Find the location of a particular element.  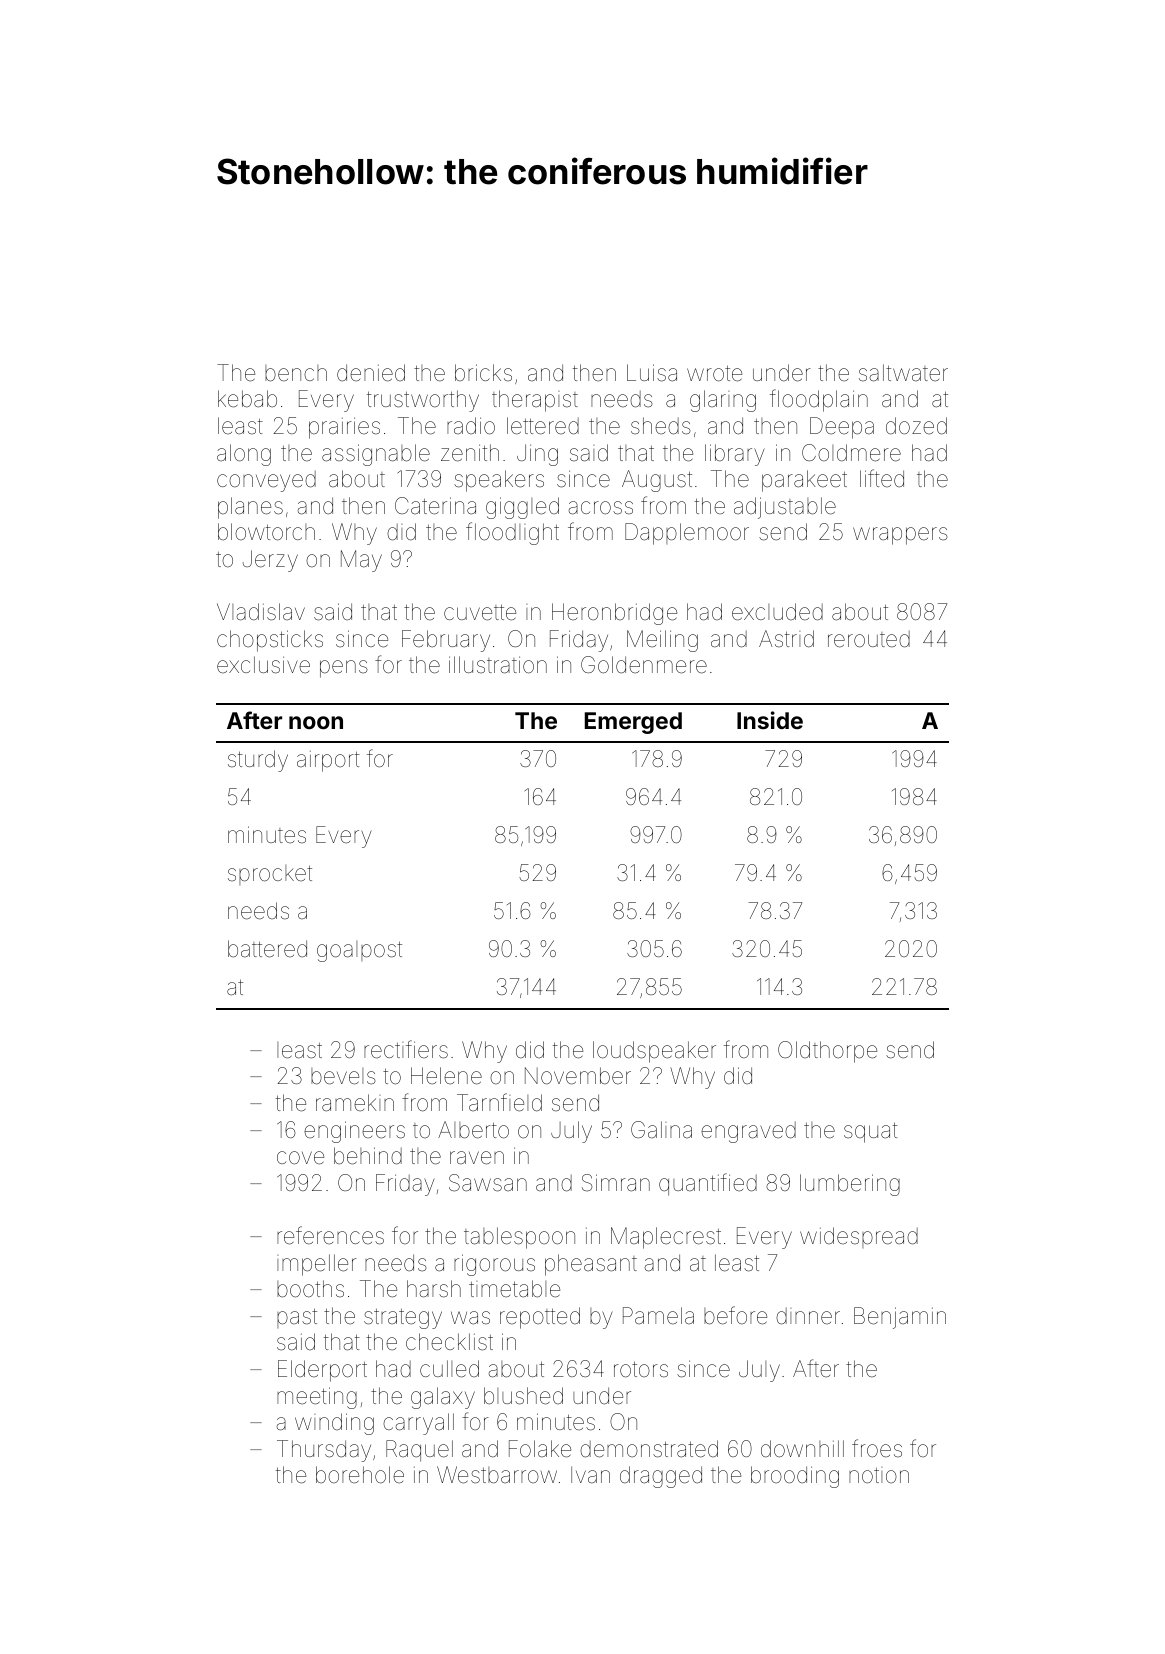

denied is located at coordinates (371, 373).
